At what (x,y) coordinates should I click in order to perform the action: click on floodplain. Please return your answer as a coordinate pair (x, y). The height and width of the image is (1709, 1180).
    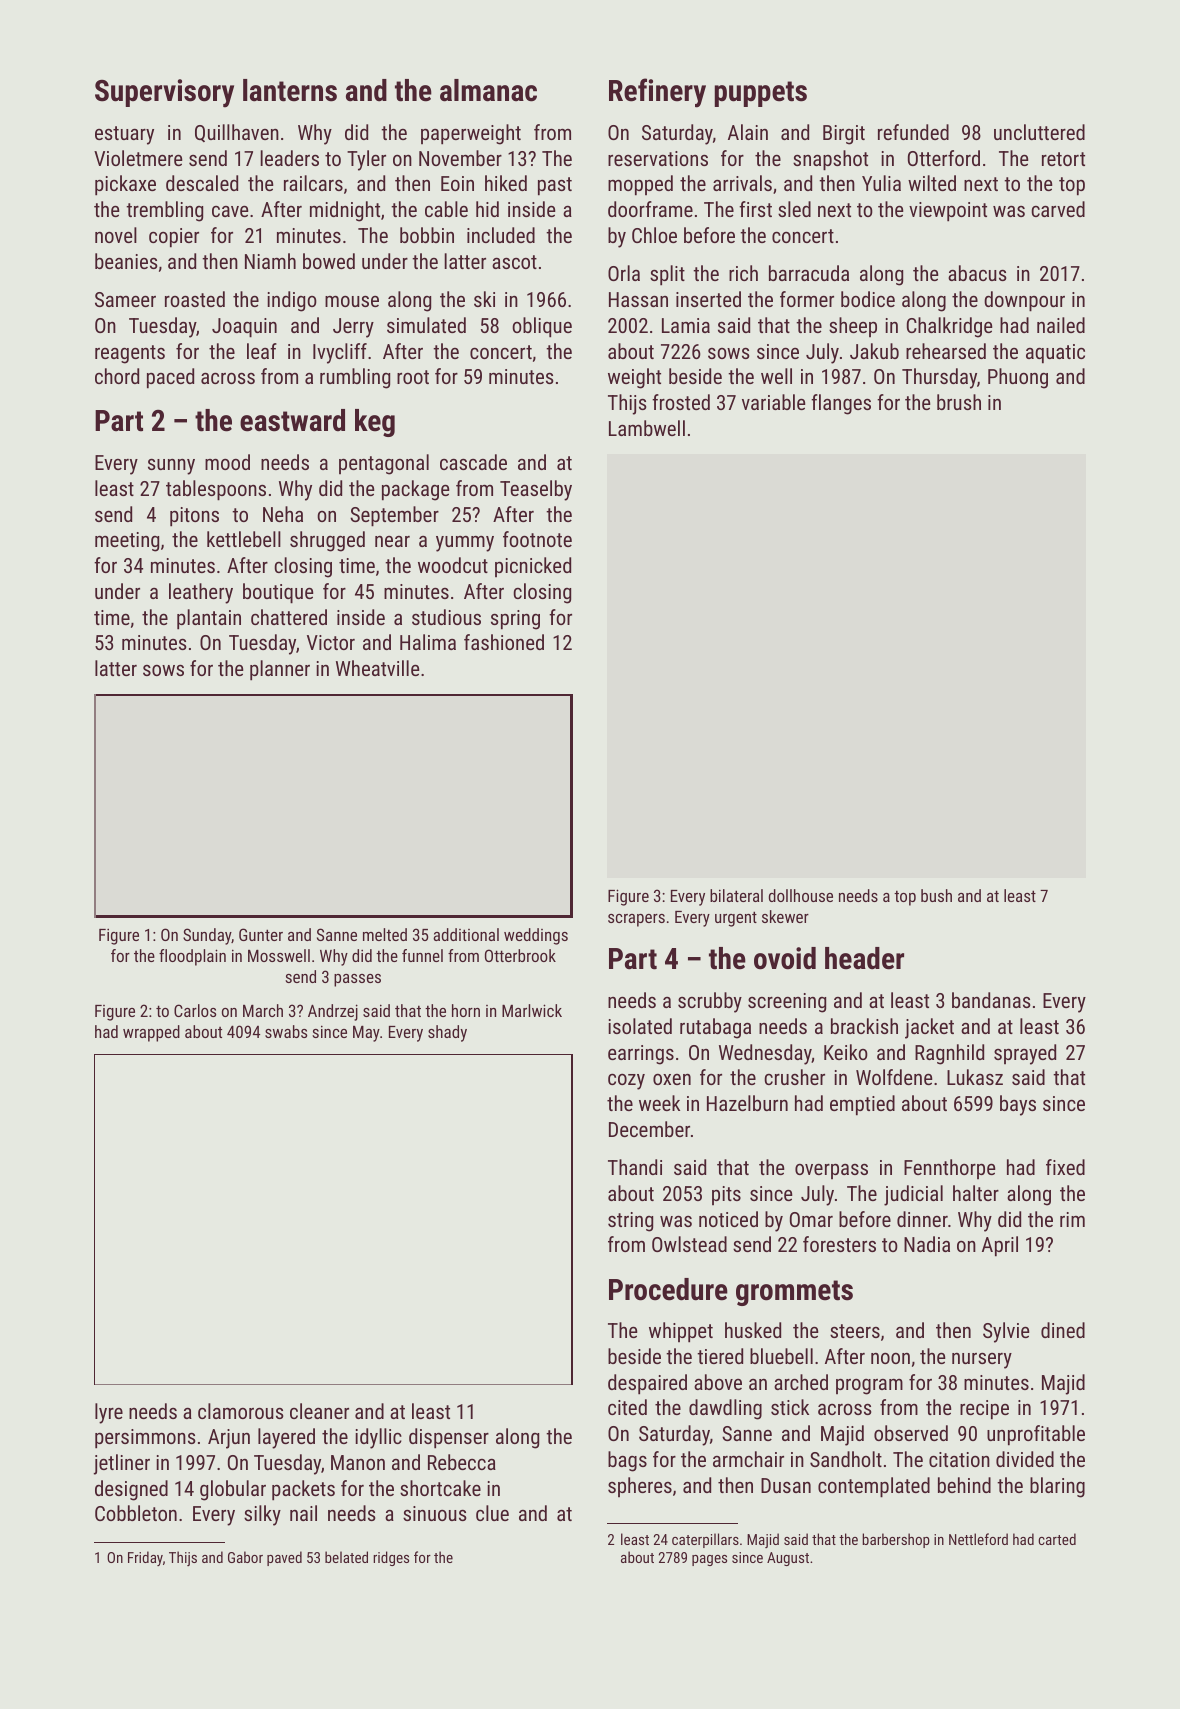
    Looking at the image, I should click on (192, 957).
